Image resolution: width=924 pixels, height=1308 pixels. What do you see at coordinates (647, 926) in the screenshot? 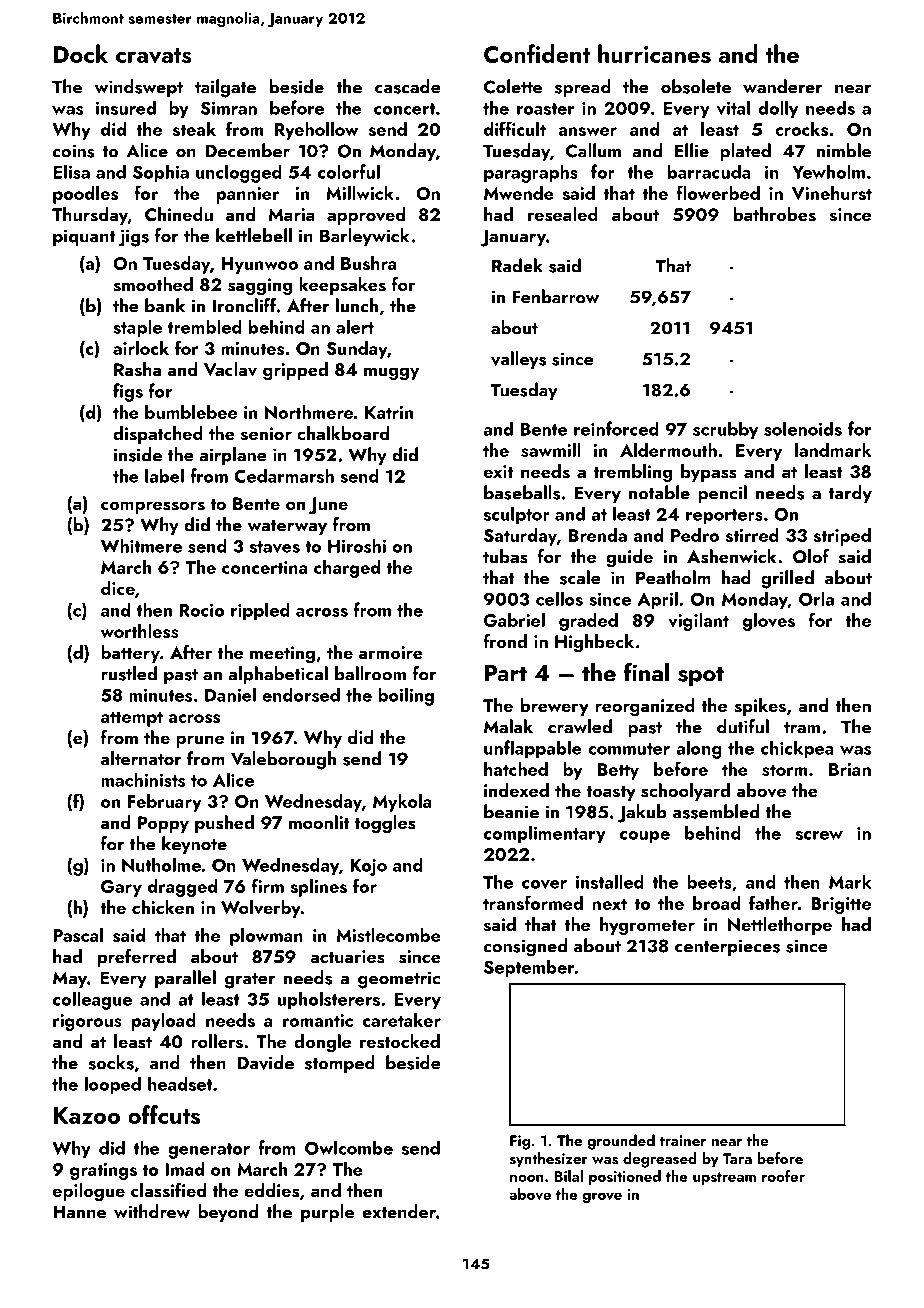
I see `hygrometer` at bounding box center [647, 926].
